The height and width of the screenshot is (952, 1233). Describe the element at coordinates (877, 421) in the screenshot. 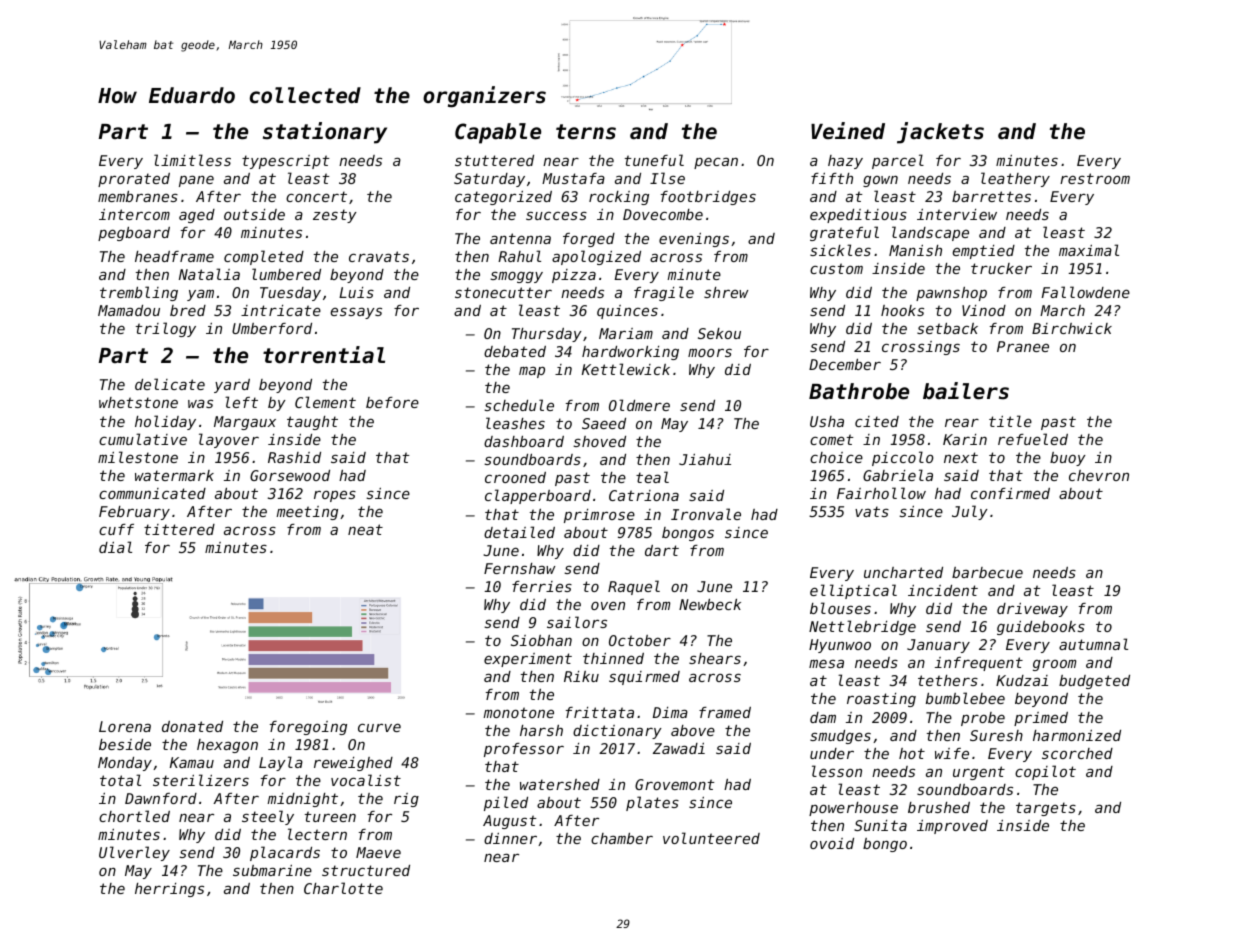

I see `cited` at that location.
